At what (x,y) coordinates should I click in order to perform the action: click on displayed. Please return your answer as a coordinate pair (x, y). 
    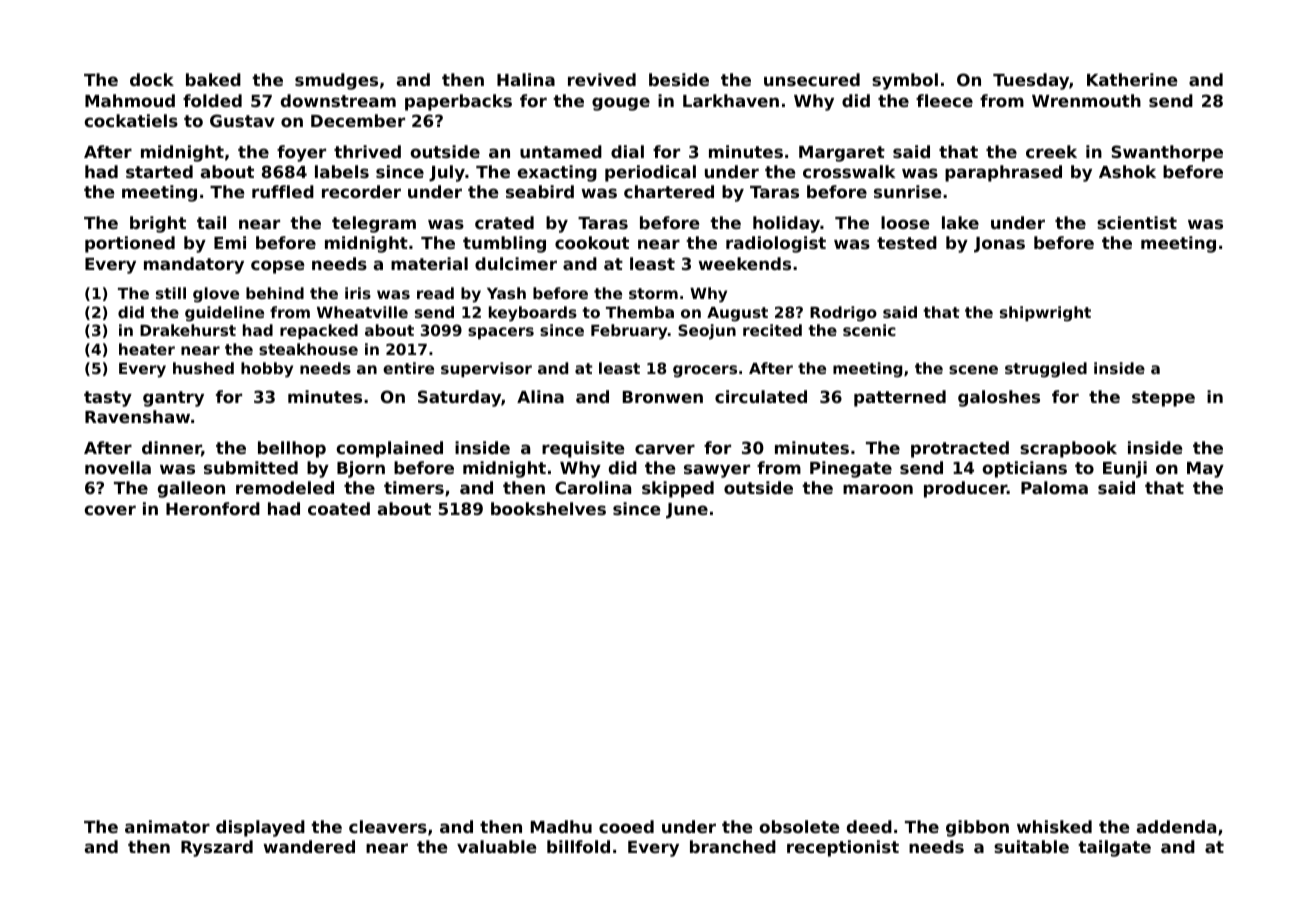
    Looking at the image, I should click on (260, 828).
